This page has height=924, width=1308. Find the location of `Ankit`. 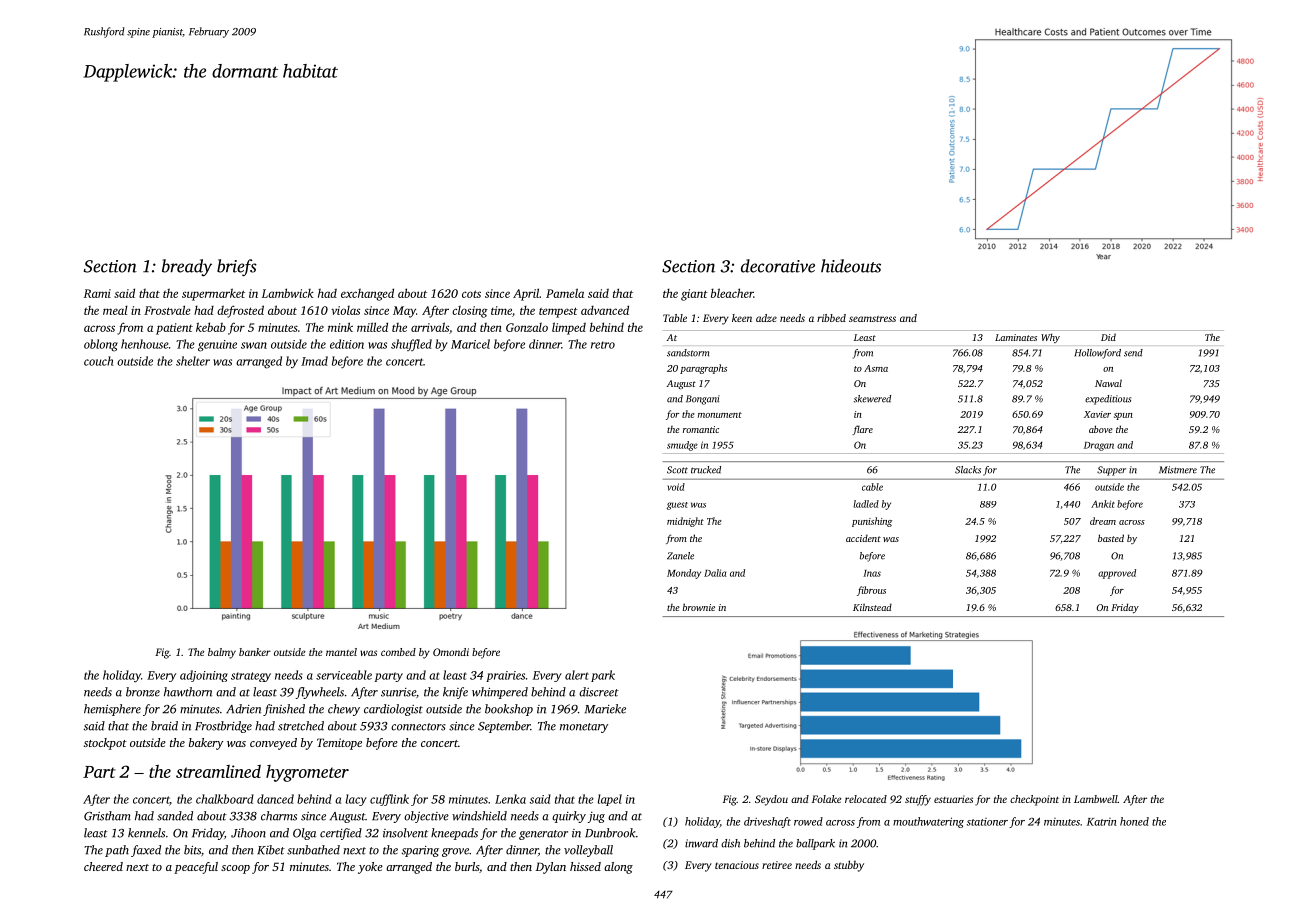

Ankit is located at coordinates (1103, 504).
